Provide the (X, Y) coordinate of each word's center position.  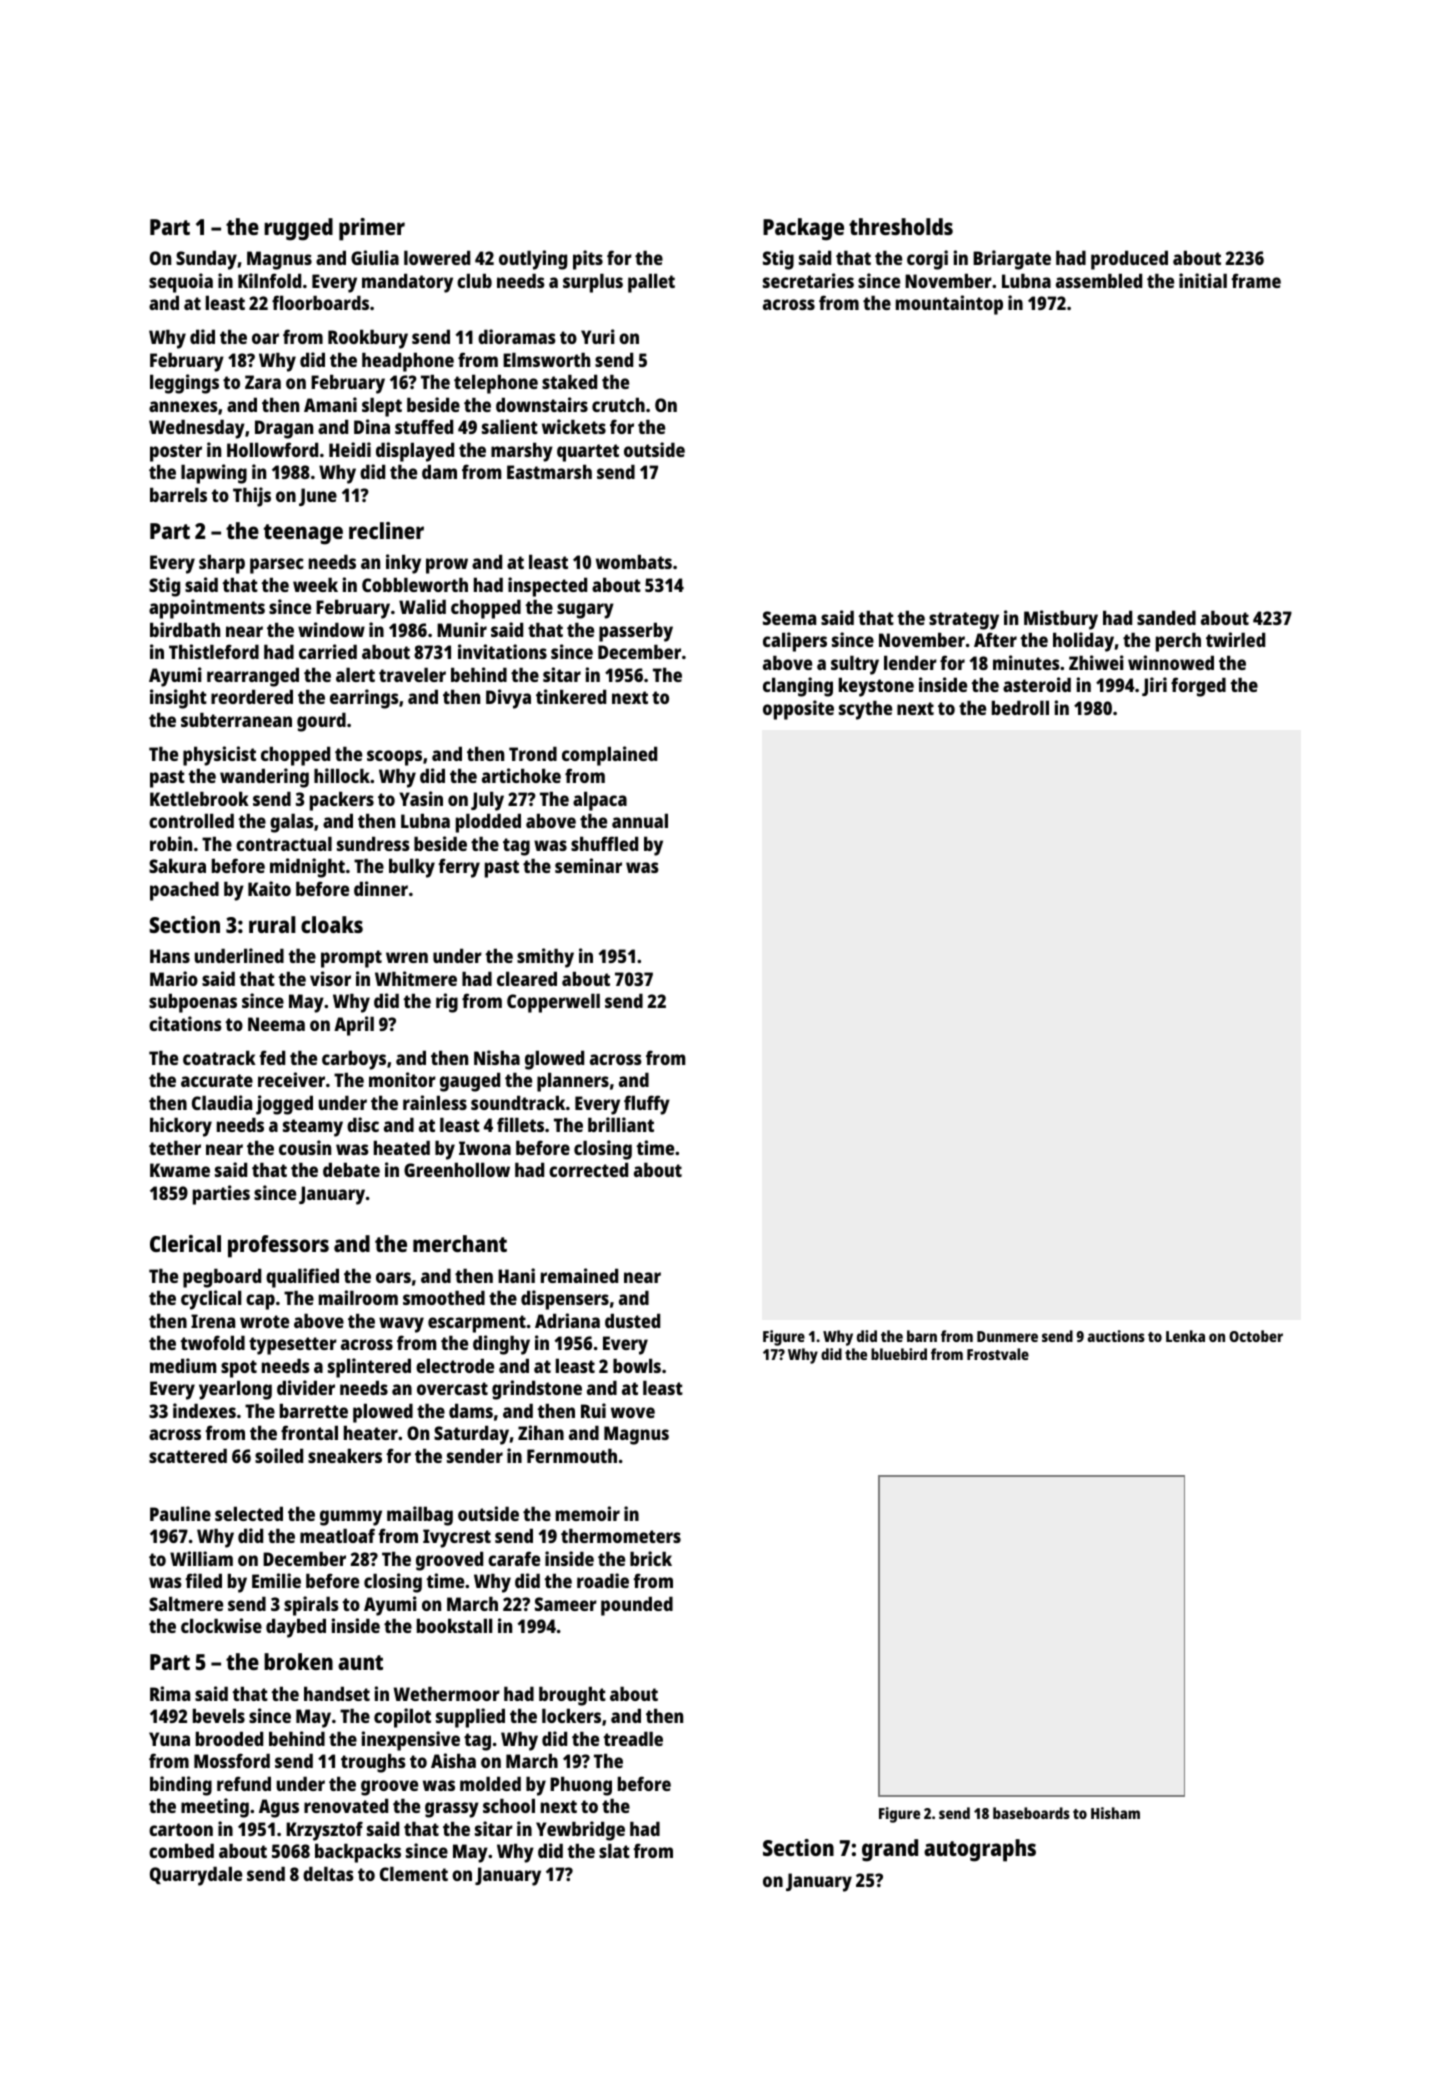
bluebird (899, 1354)
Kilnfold (269, 280)
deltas (328, 1873)
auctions (1116, 1336)
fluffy (647, 1105)
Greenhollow (457, 1169)
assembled (1099, 280)
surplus (593, 283)
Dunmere (1007, 1336)
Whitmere (416, 978)
